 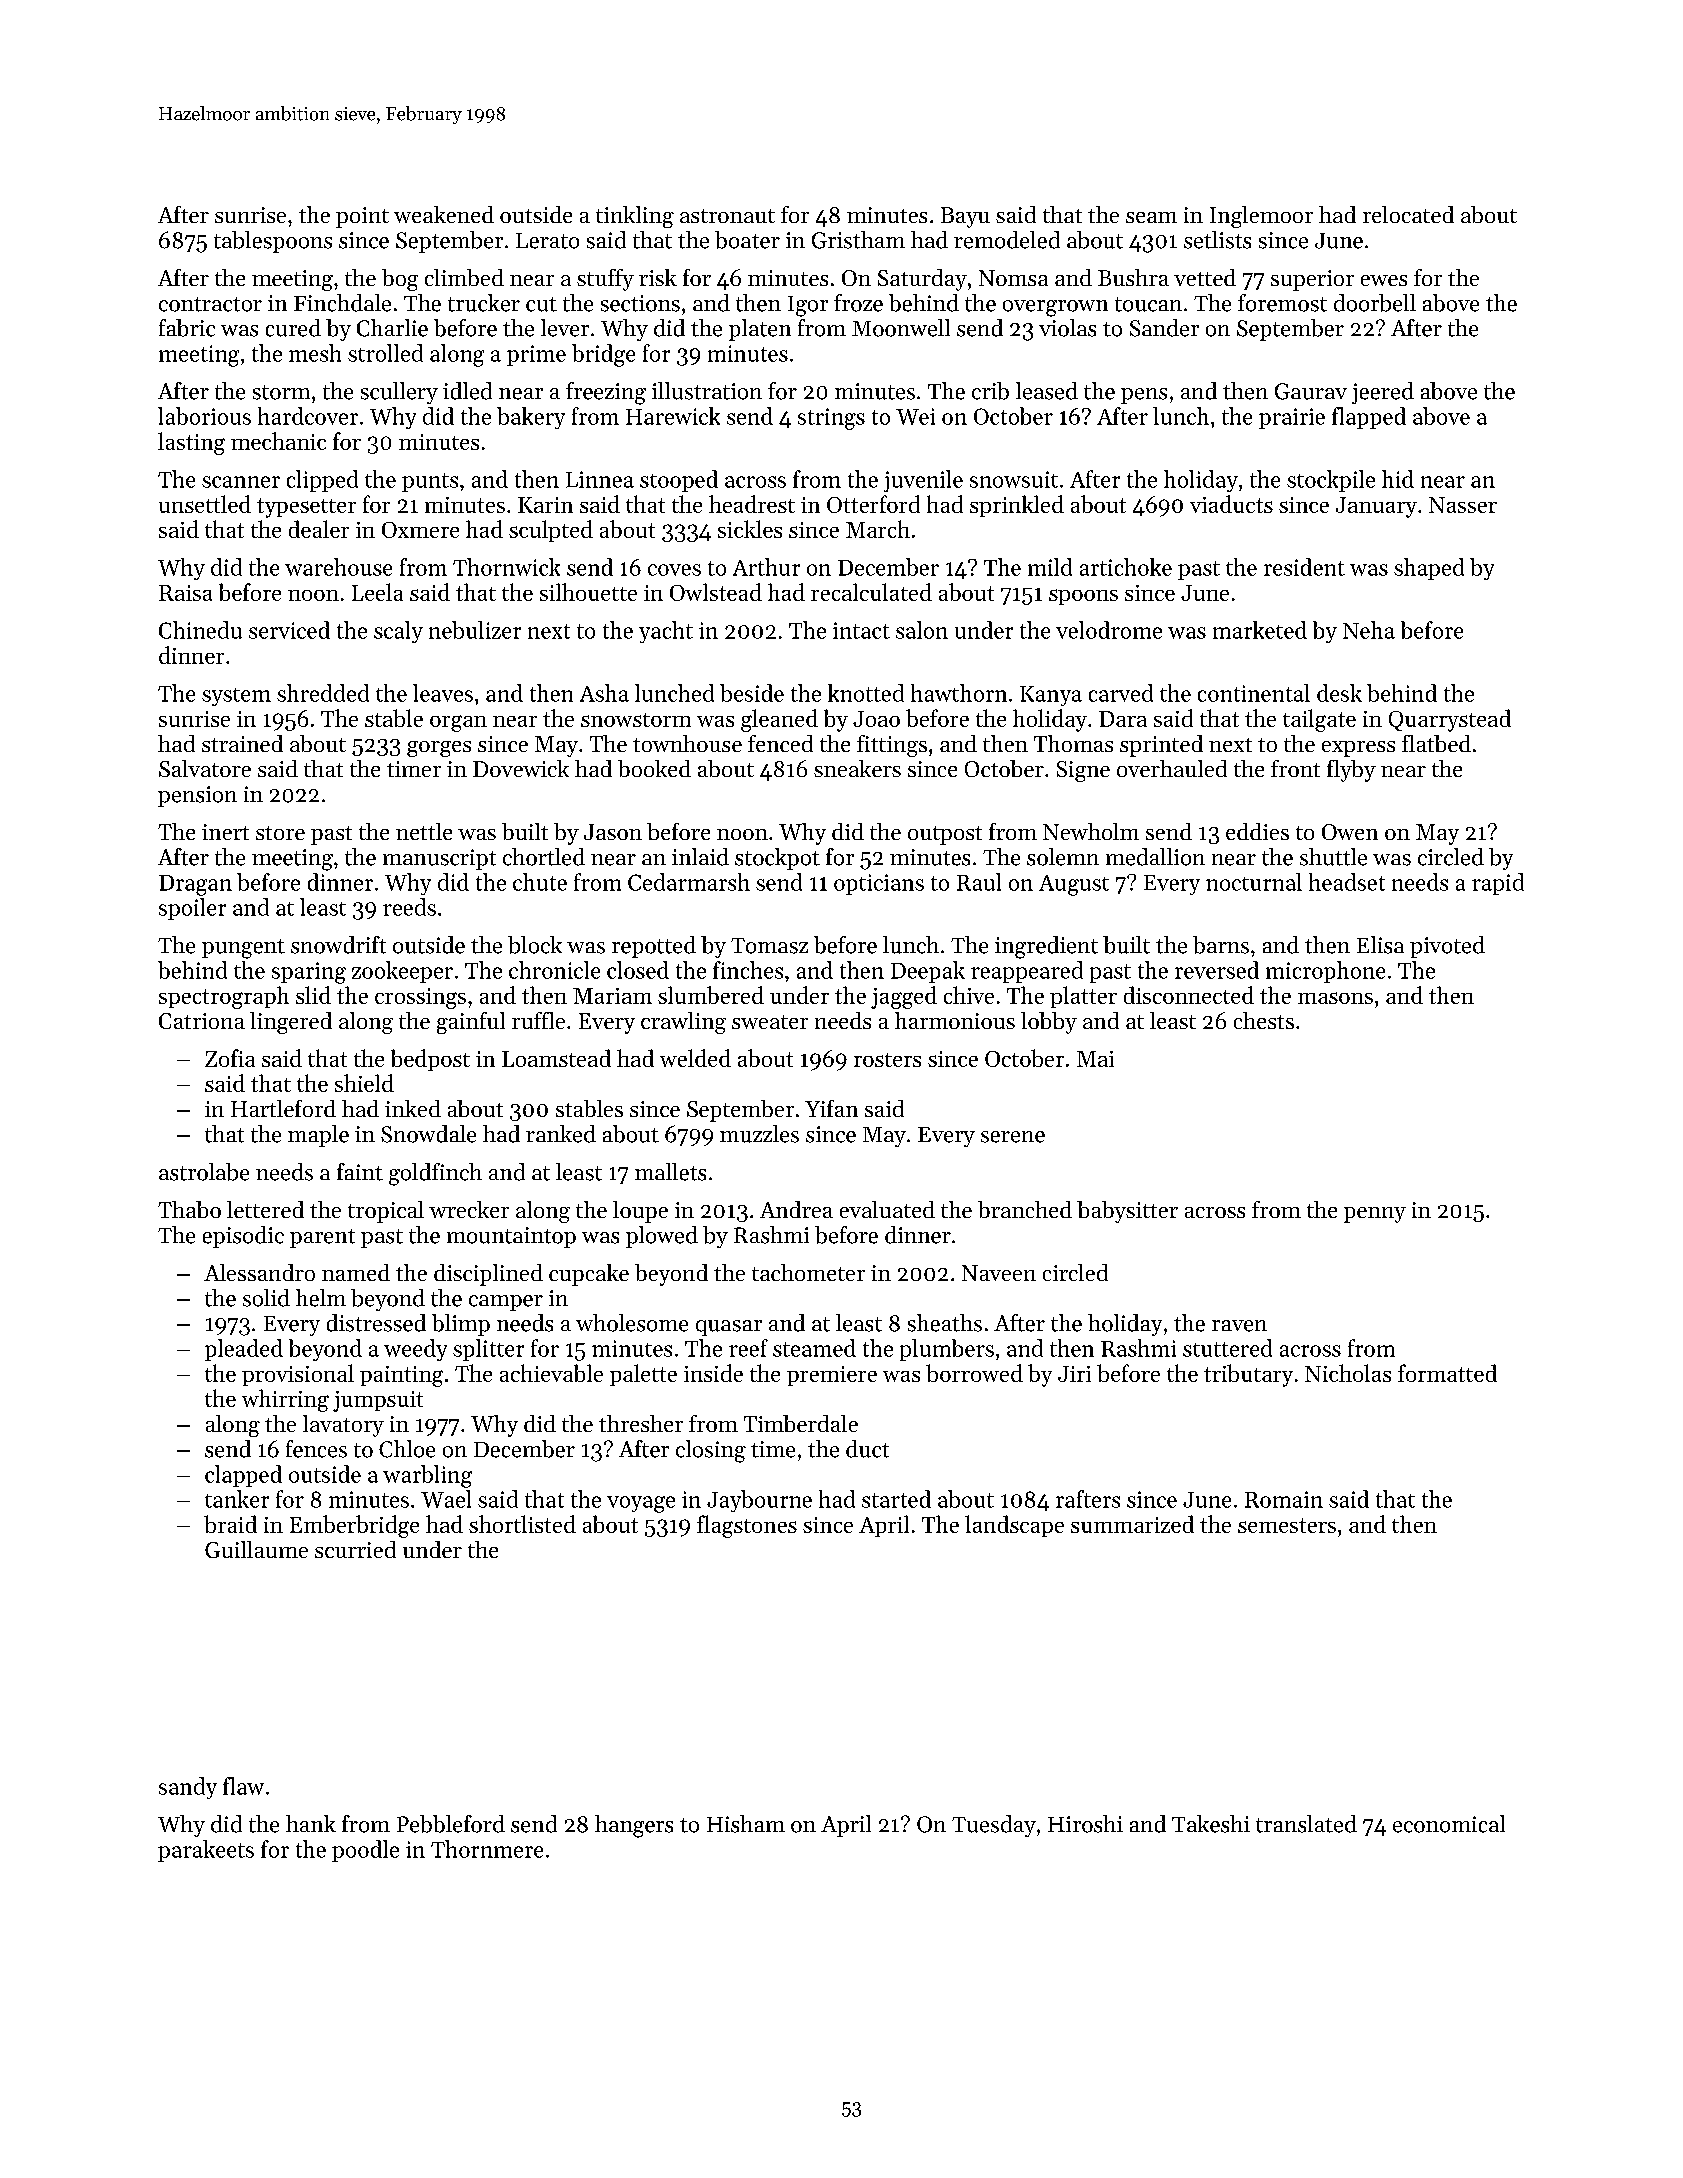 I want to click on Dragan, so click(x=195, y=885).
